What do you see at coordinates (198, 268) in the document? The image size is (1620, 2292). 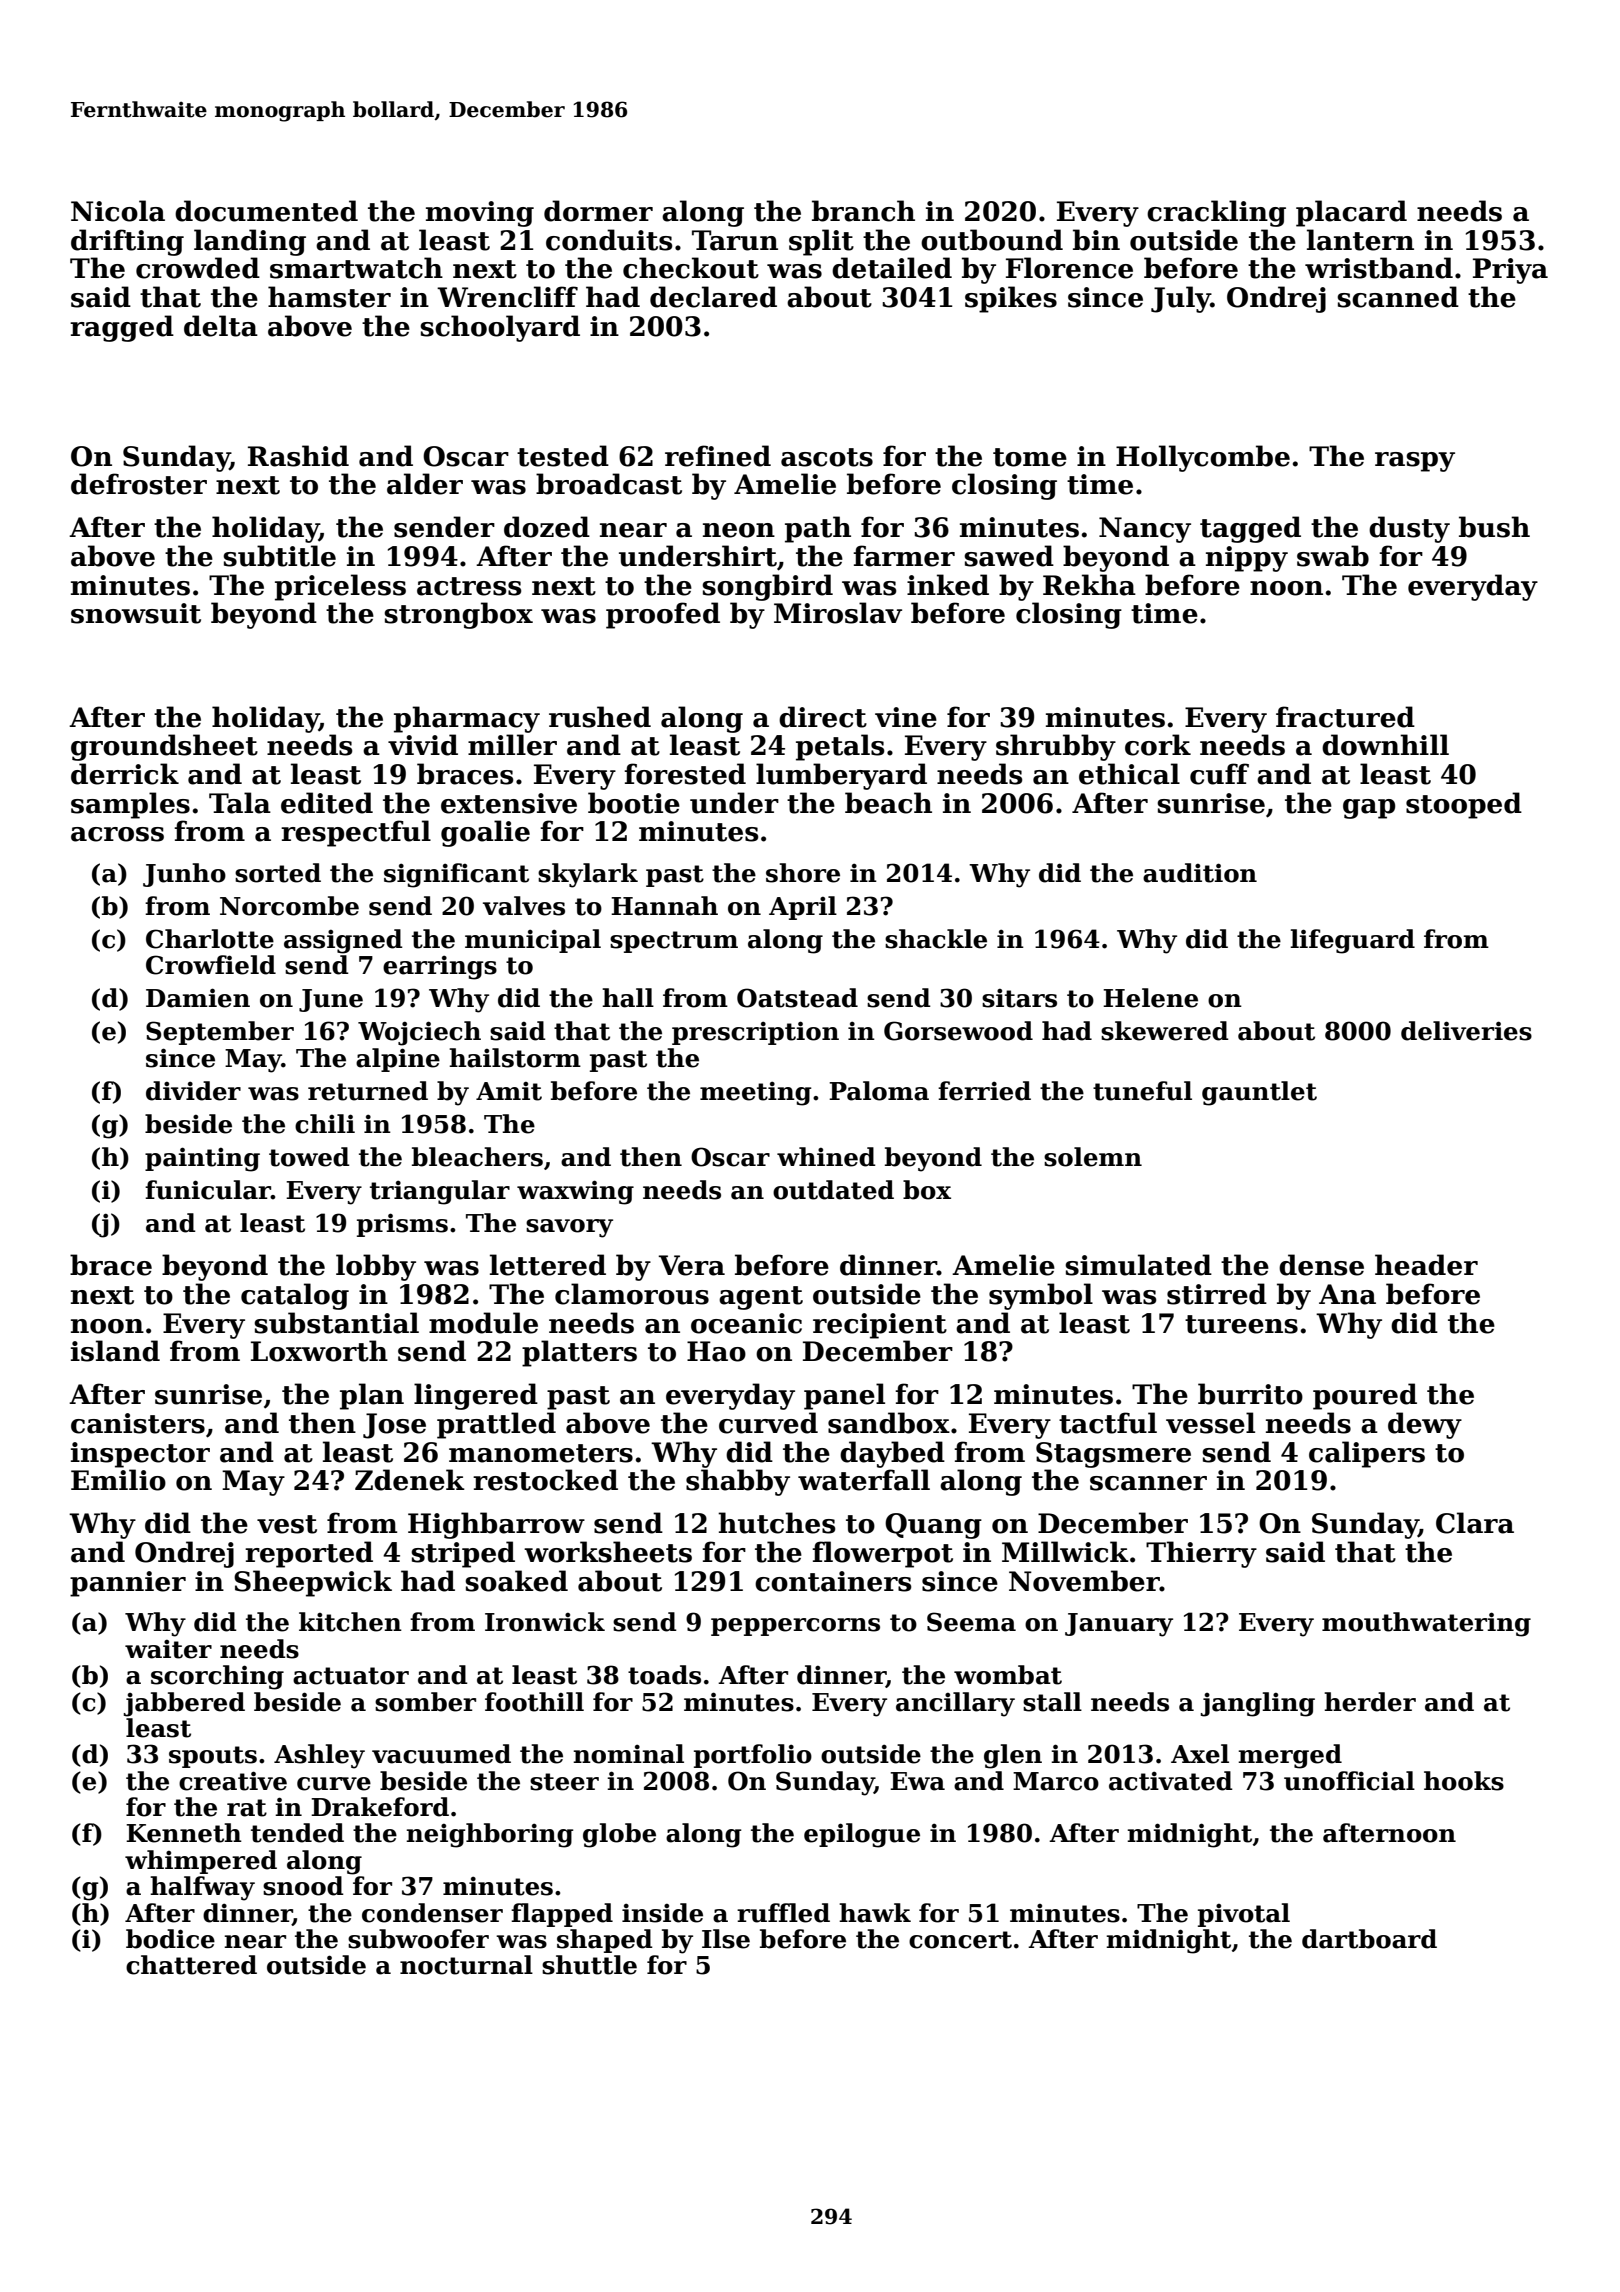 I see `crowded` at bounding box center [198, 268].
